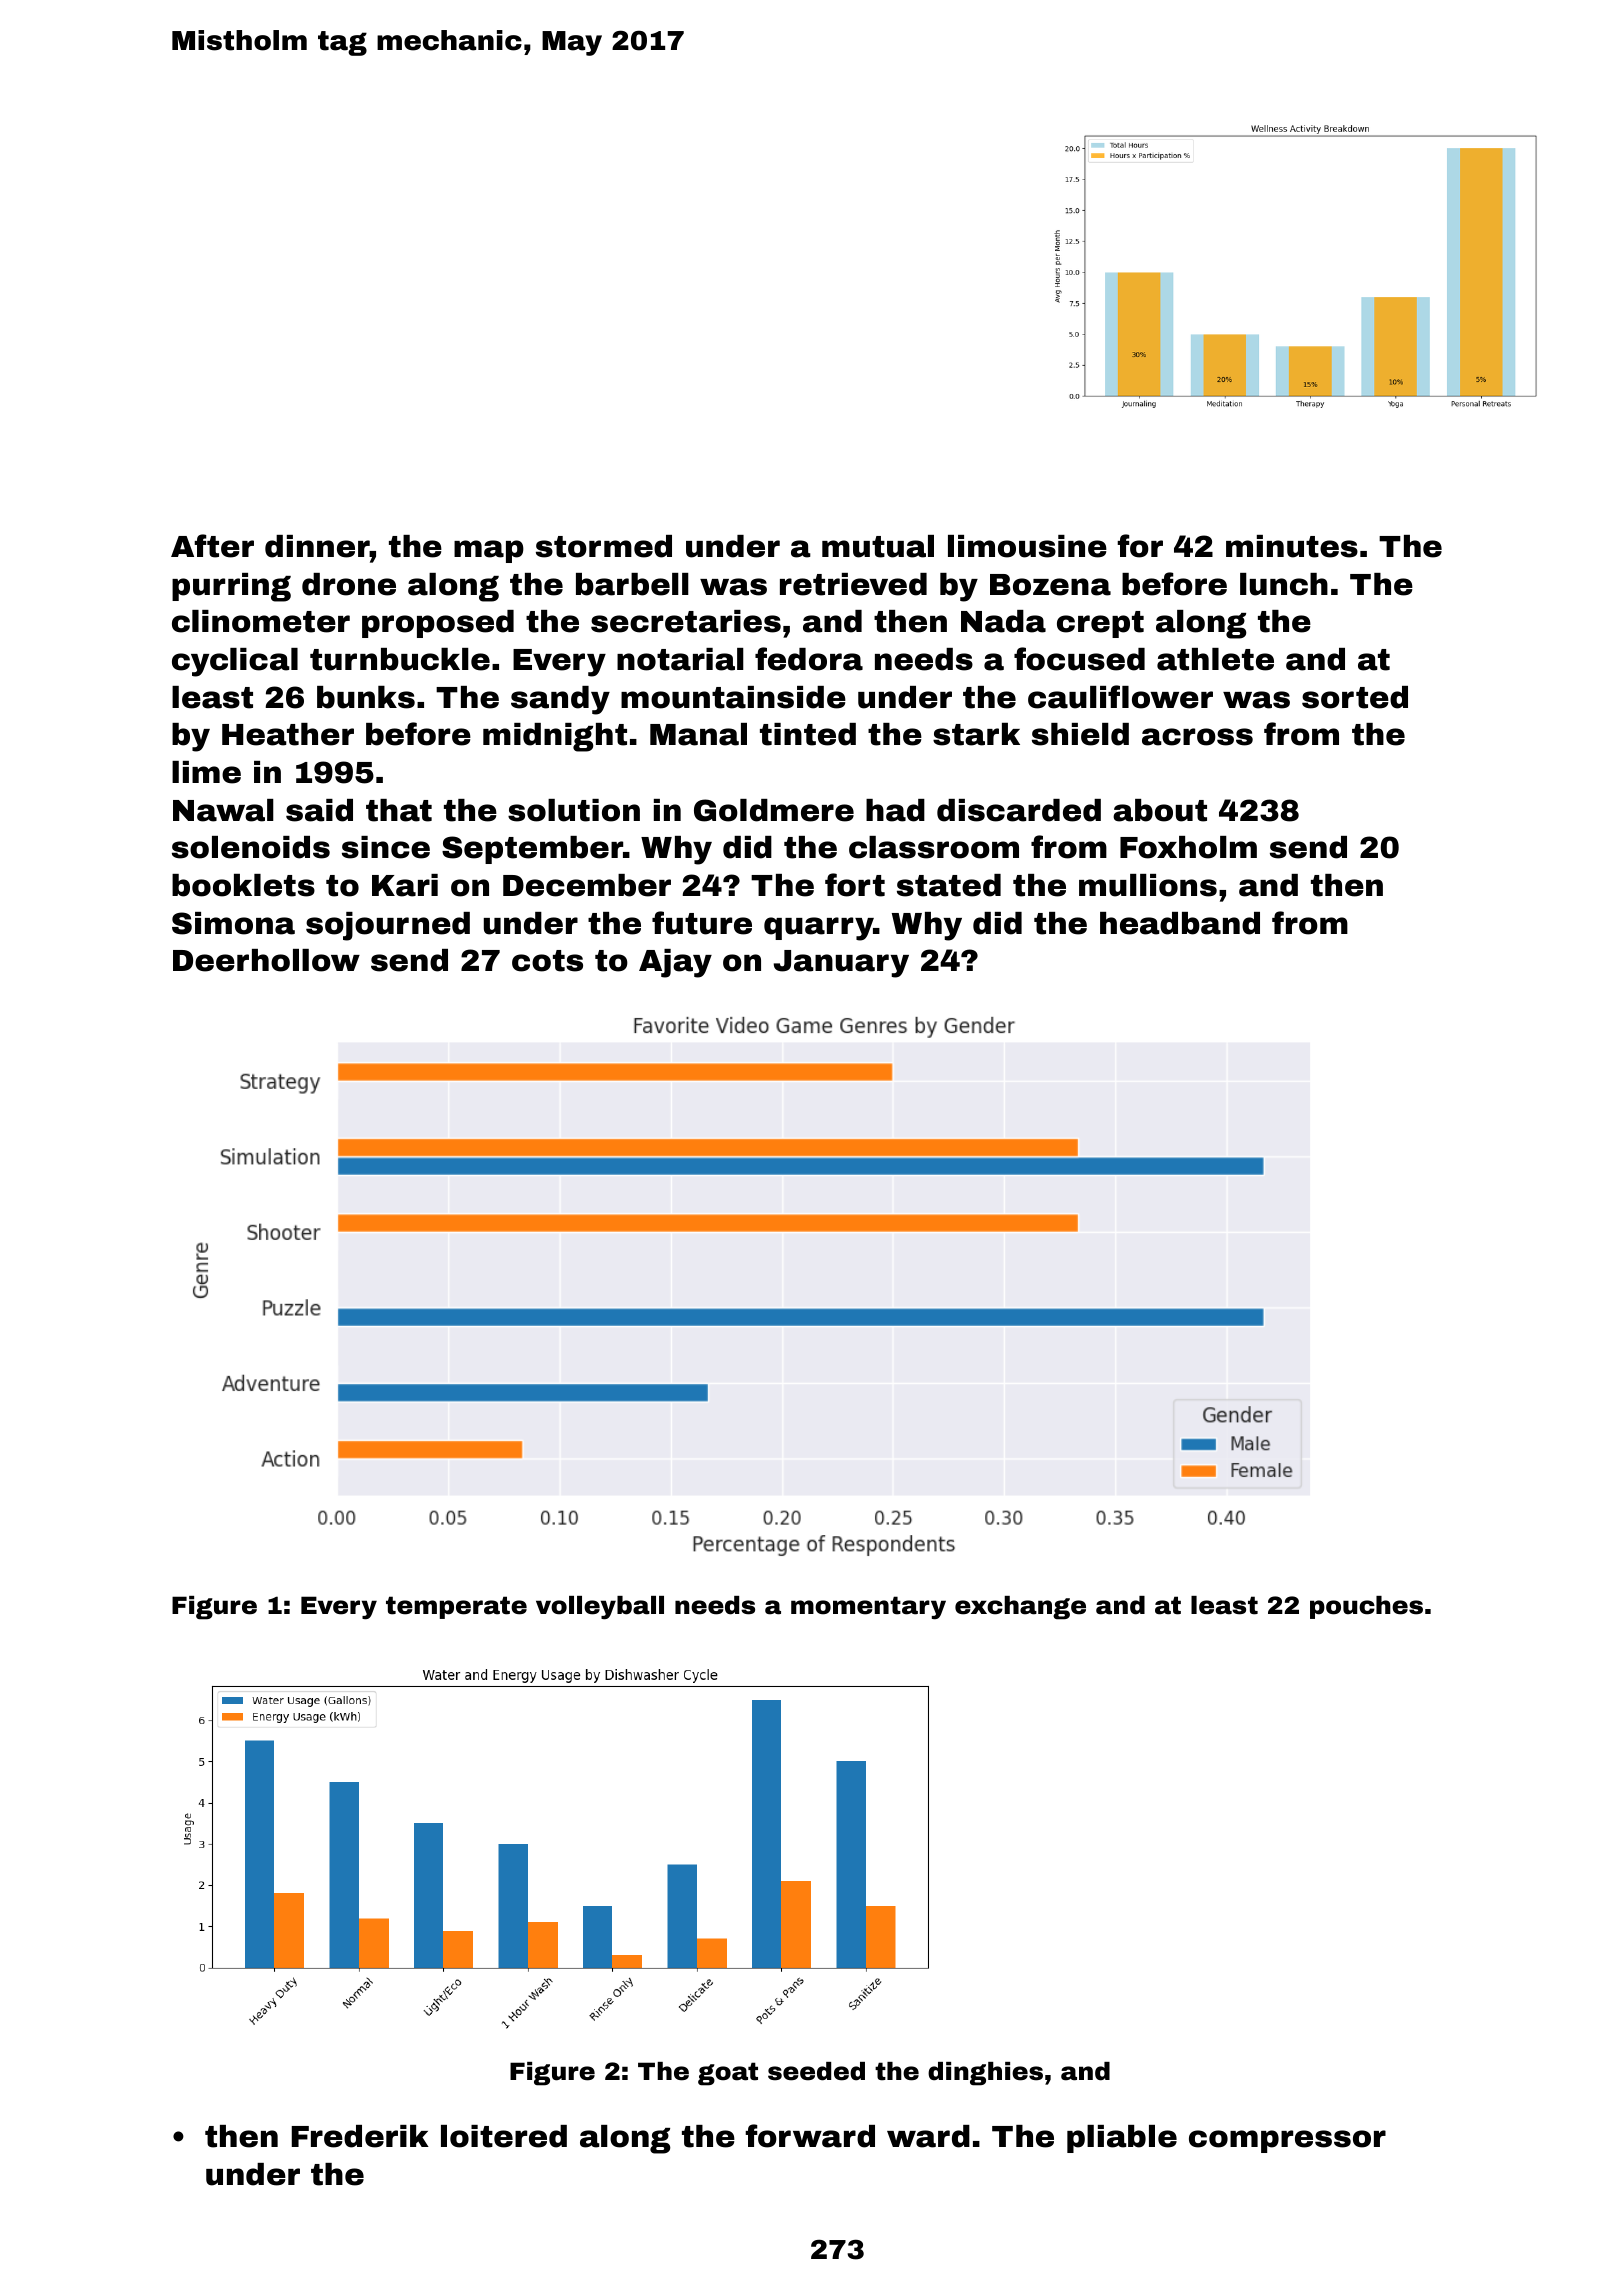 This screenshot has width=1620, height=2292. What do you see at coordinates (675, 963) in the screenshot?
I see `Ajay` at bounding box center [675, 963].
